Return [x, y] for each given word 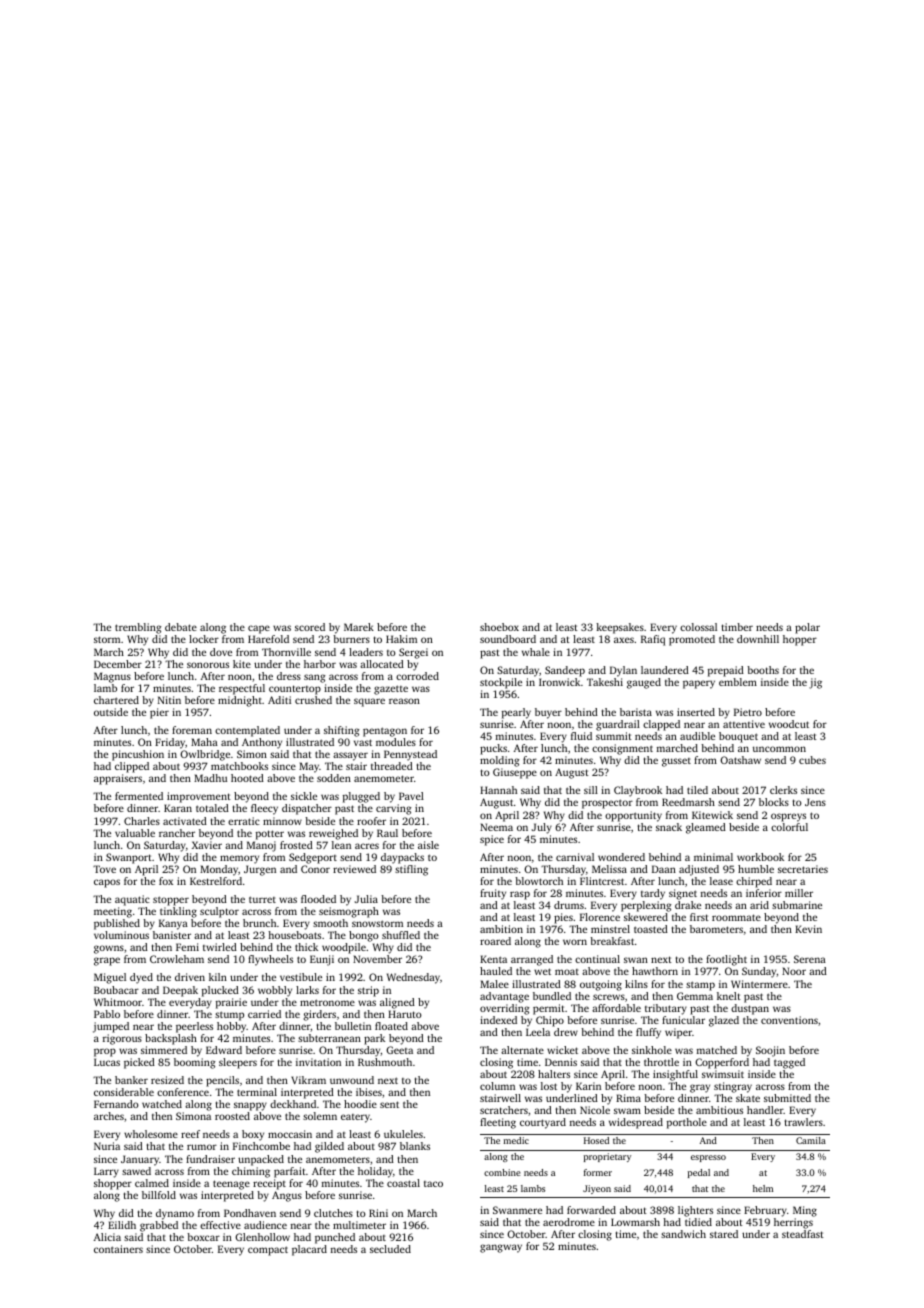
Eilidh [122, 1225]
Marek [359, 627]
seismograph [349, 912]
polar [807, 628]
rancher [177, 833]
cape [259, 629]
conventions [789, 1020]
